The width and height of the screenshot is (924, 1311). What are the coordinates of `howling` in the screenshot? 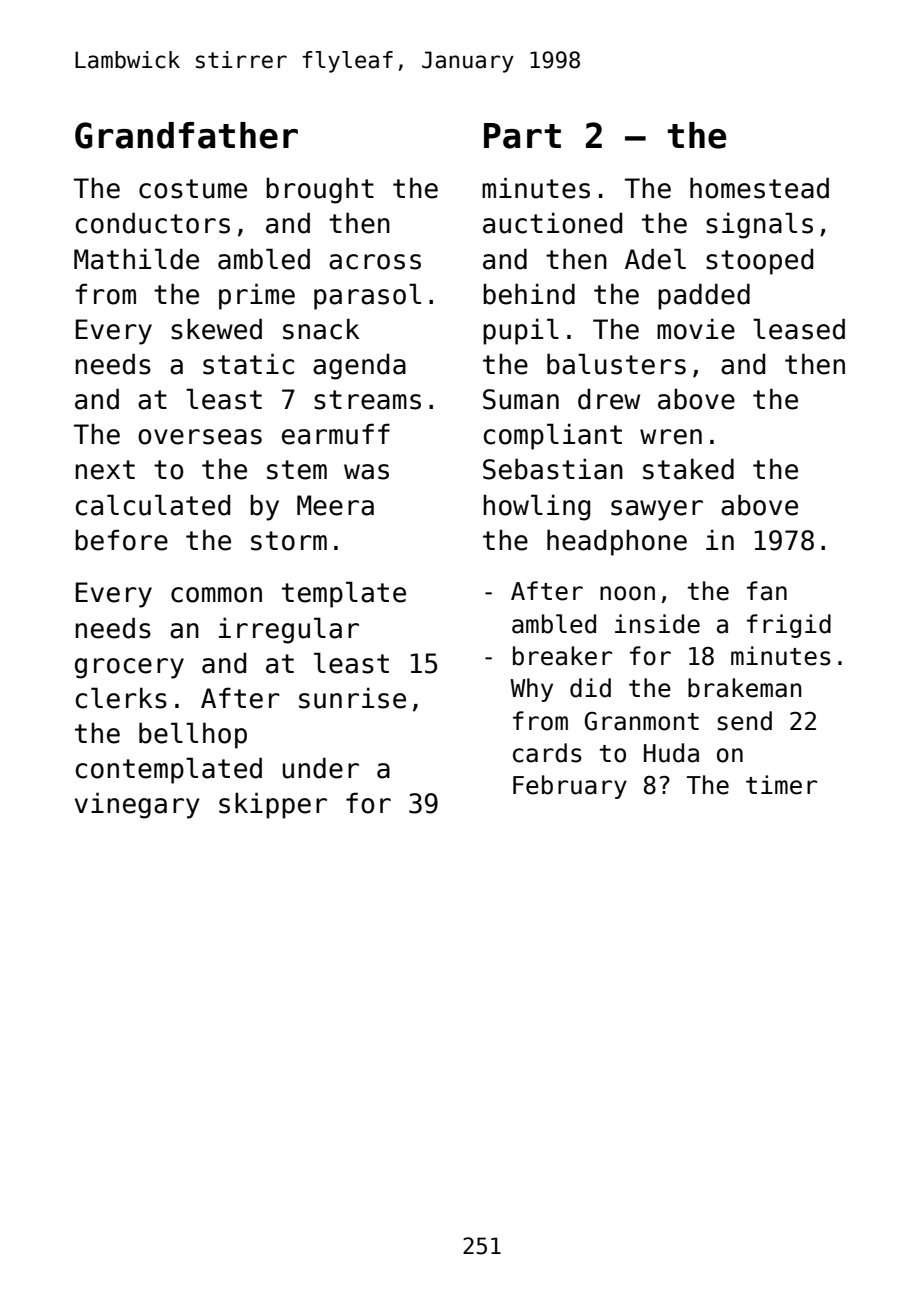 It's located at (536, 507).
